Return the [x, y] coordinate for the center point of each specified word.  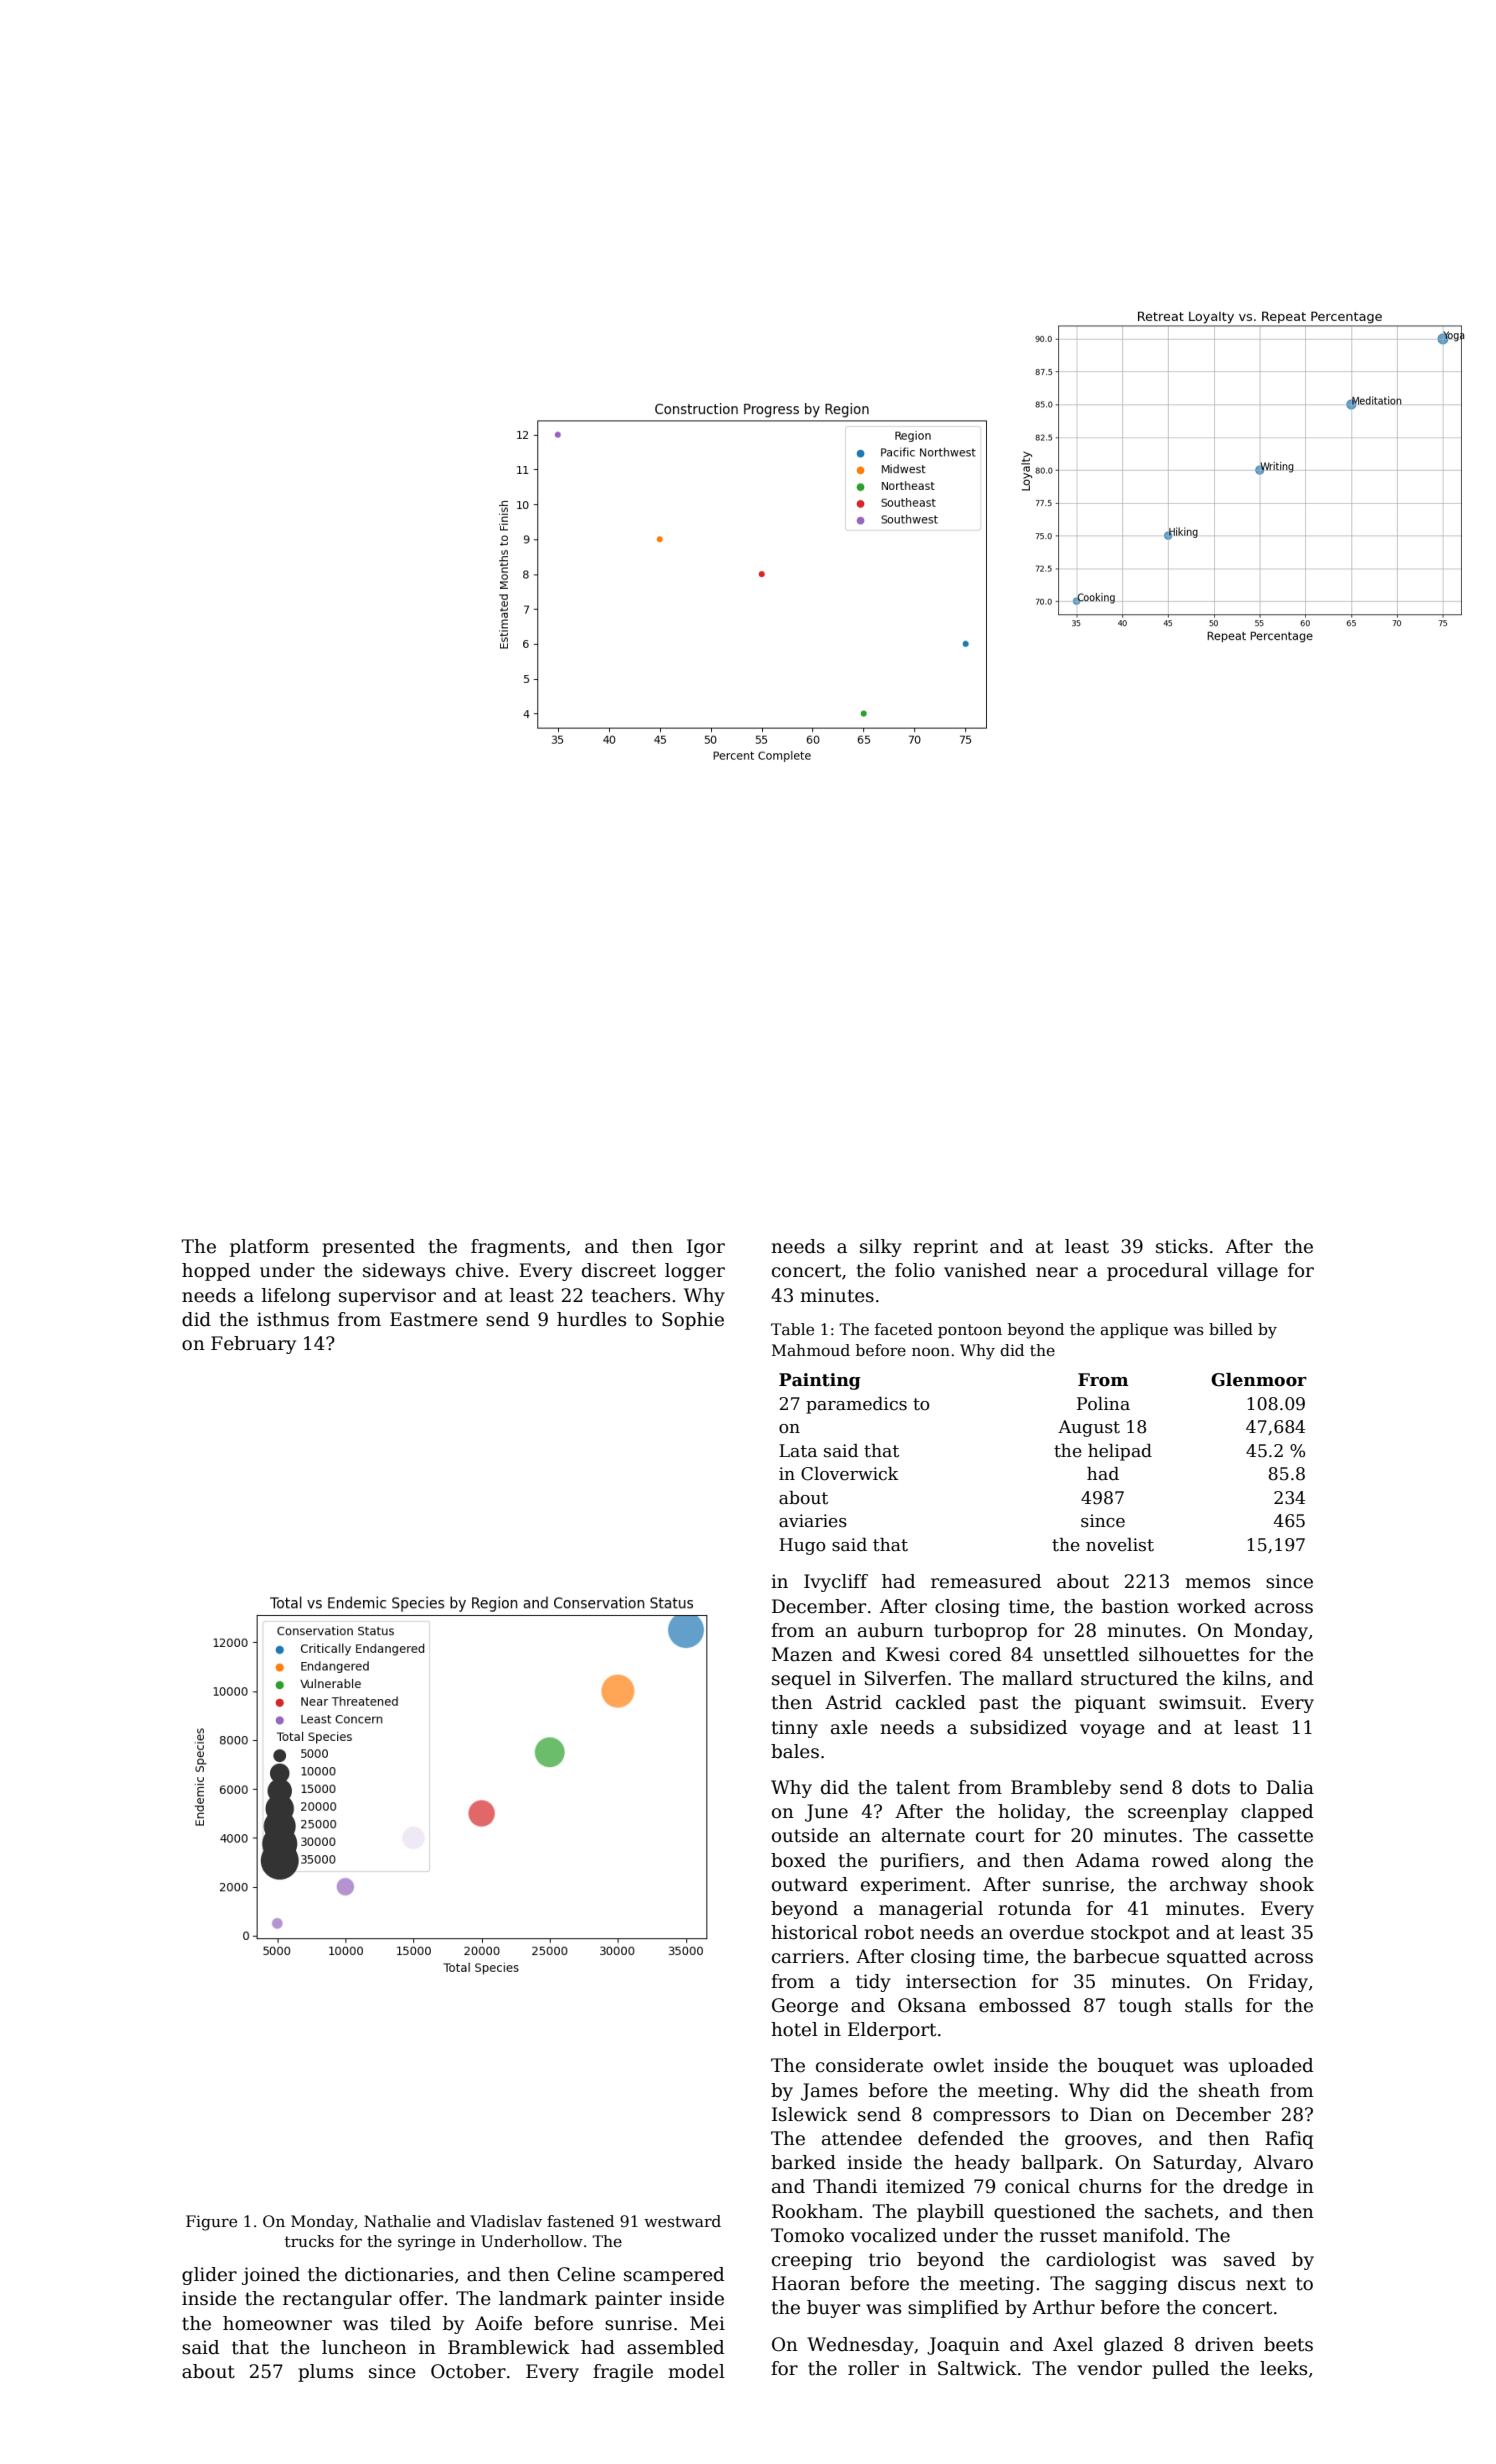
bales [795, 1751]
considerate [869, 2065]
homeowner [277, 2323]
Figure [211, 2223]
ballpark [1059, 2164]
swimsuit [1200, 1702]
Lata [798, 1451]
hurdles [591, 1319]
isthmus [293, 1319]
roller [873, 2368]
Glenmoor [1259, 1380]
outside [805, 1835]
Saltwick [977, 2368]
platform [269, 1248]
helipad [1120, 1452]
